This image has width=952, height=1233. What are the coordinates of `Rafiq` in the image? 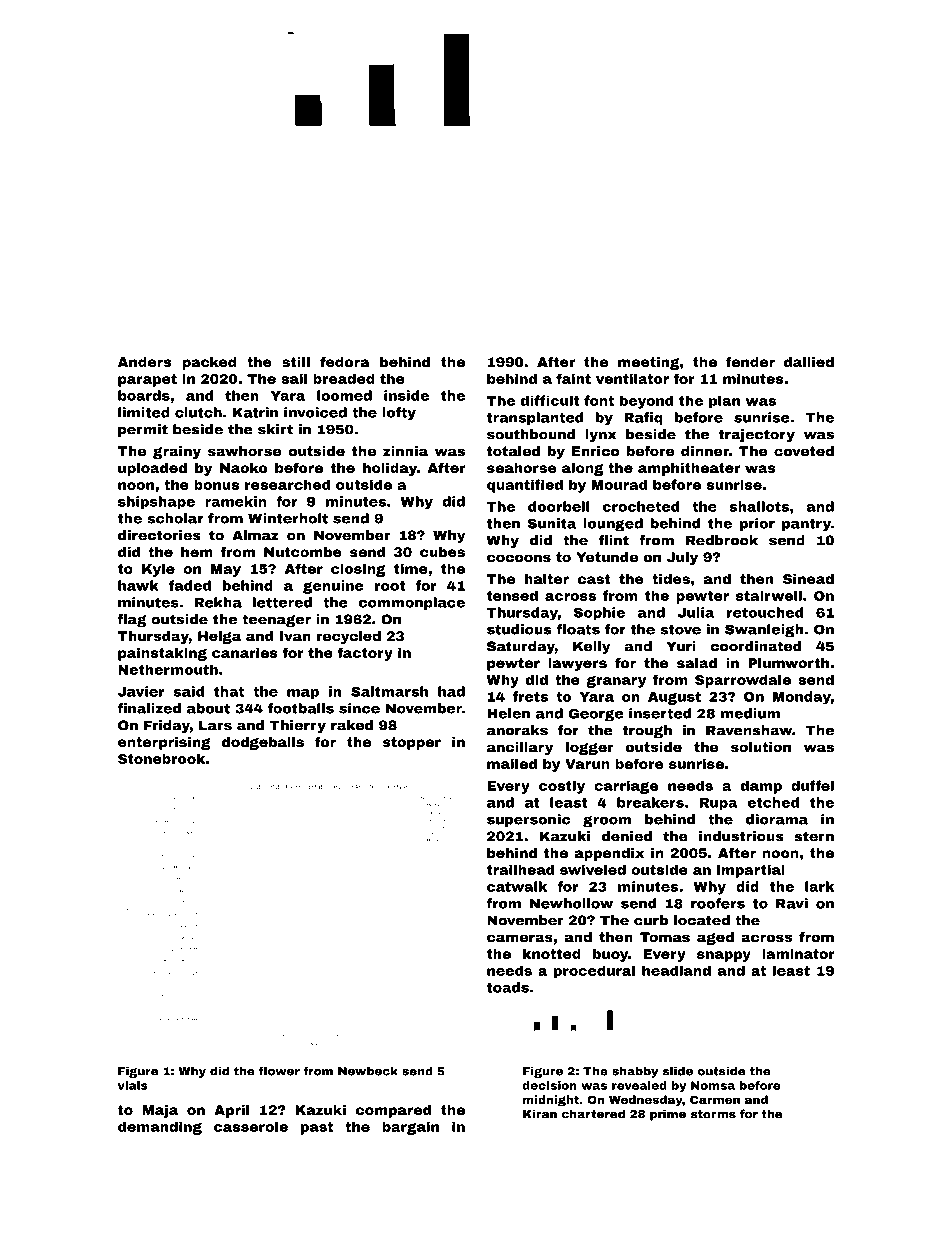 It's located at (643, 419).
